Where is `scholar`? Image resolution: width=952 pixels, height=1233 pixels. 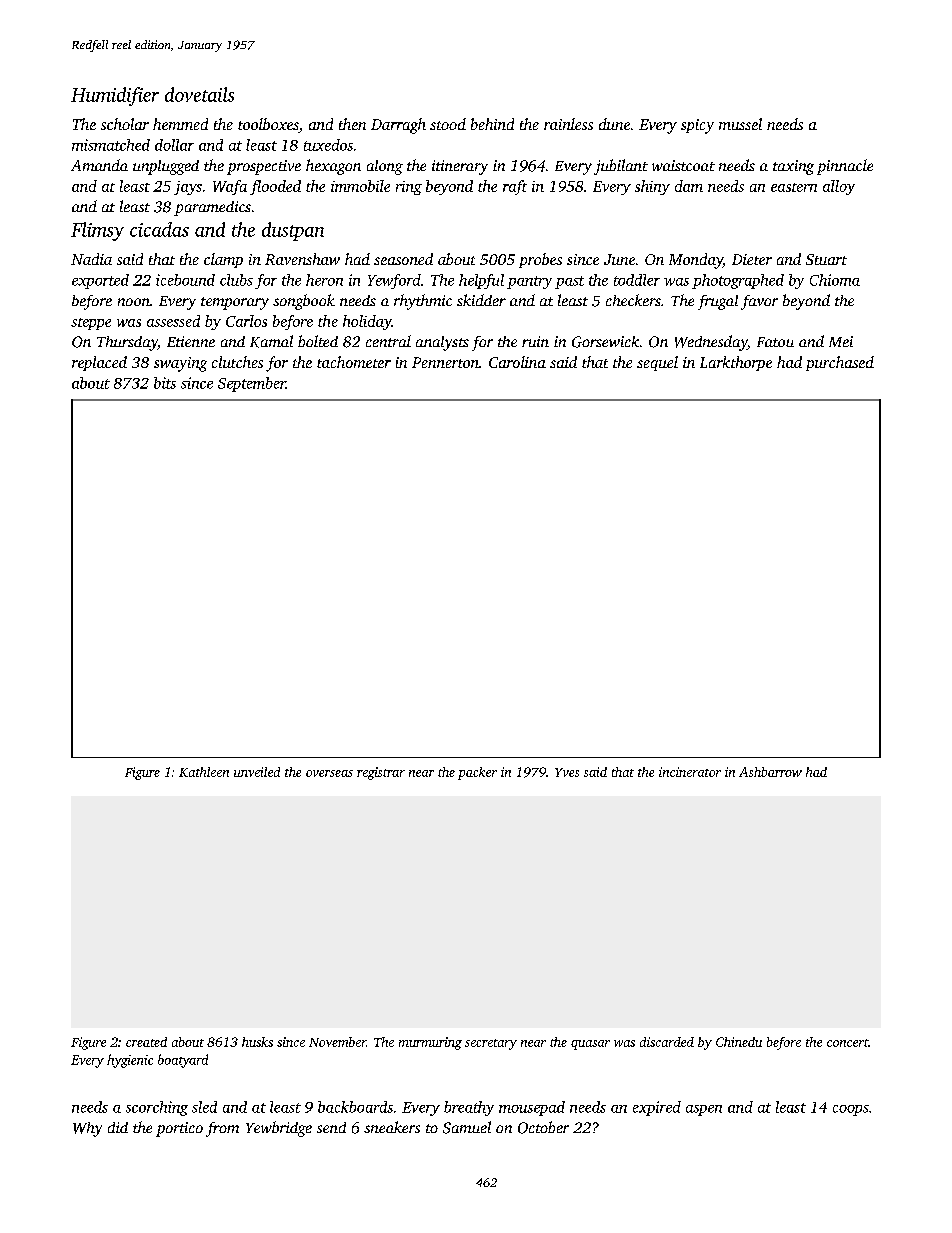
scholar is located at coordinates (125, 124).
